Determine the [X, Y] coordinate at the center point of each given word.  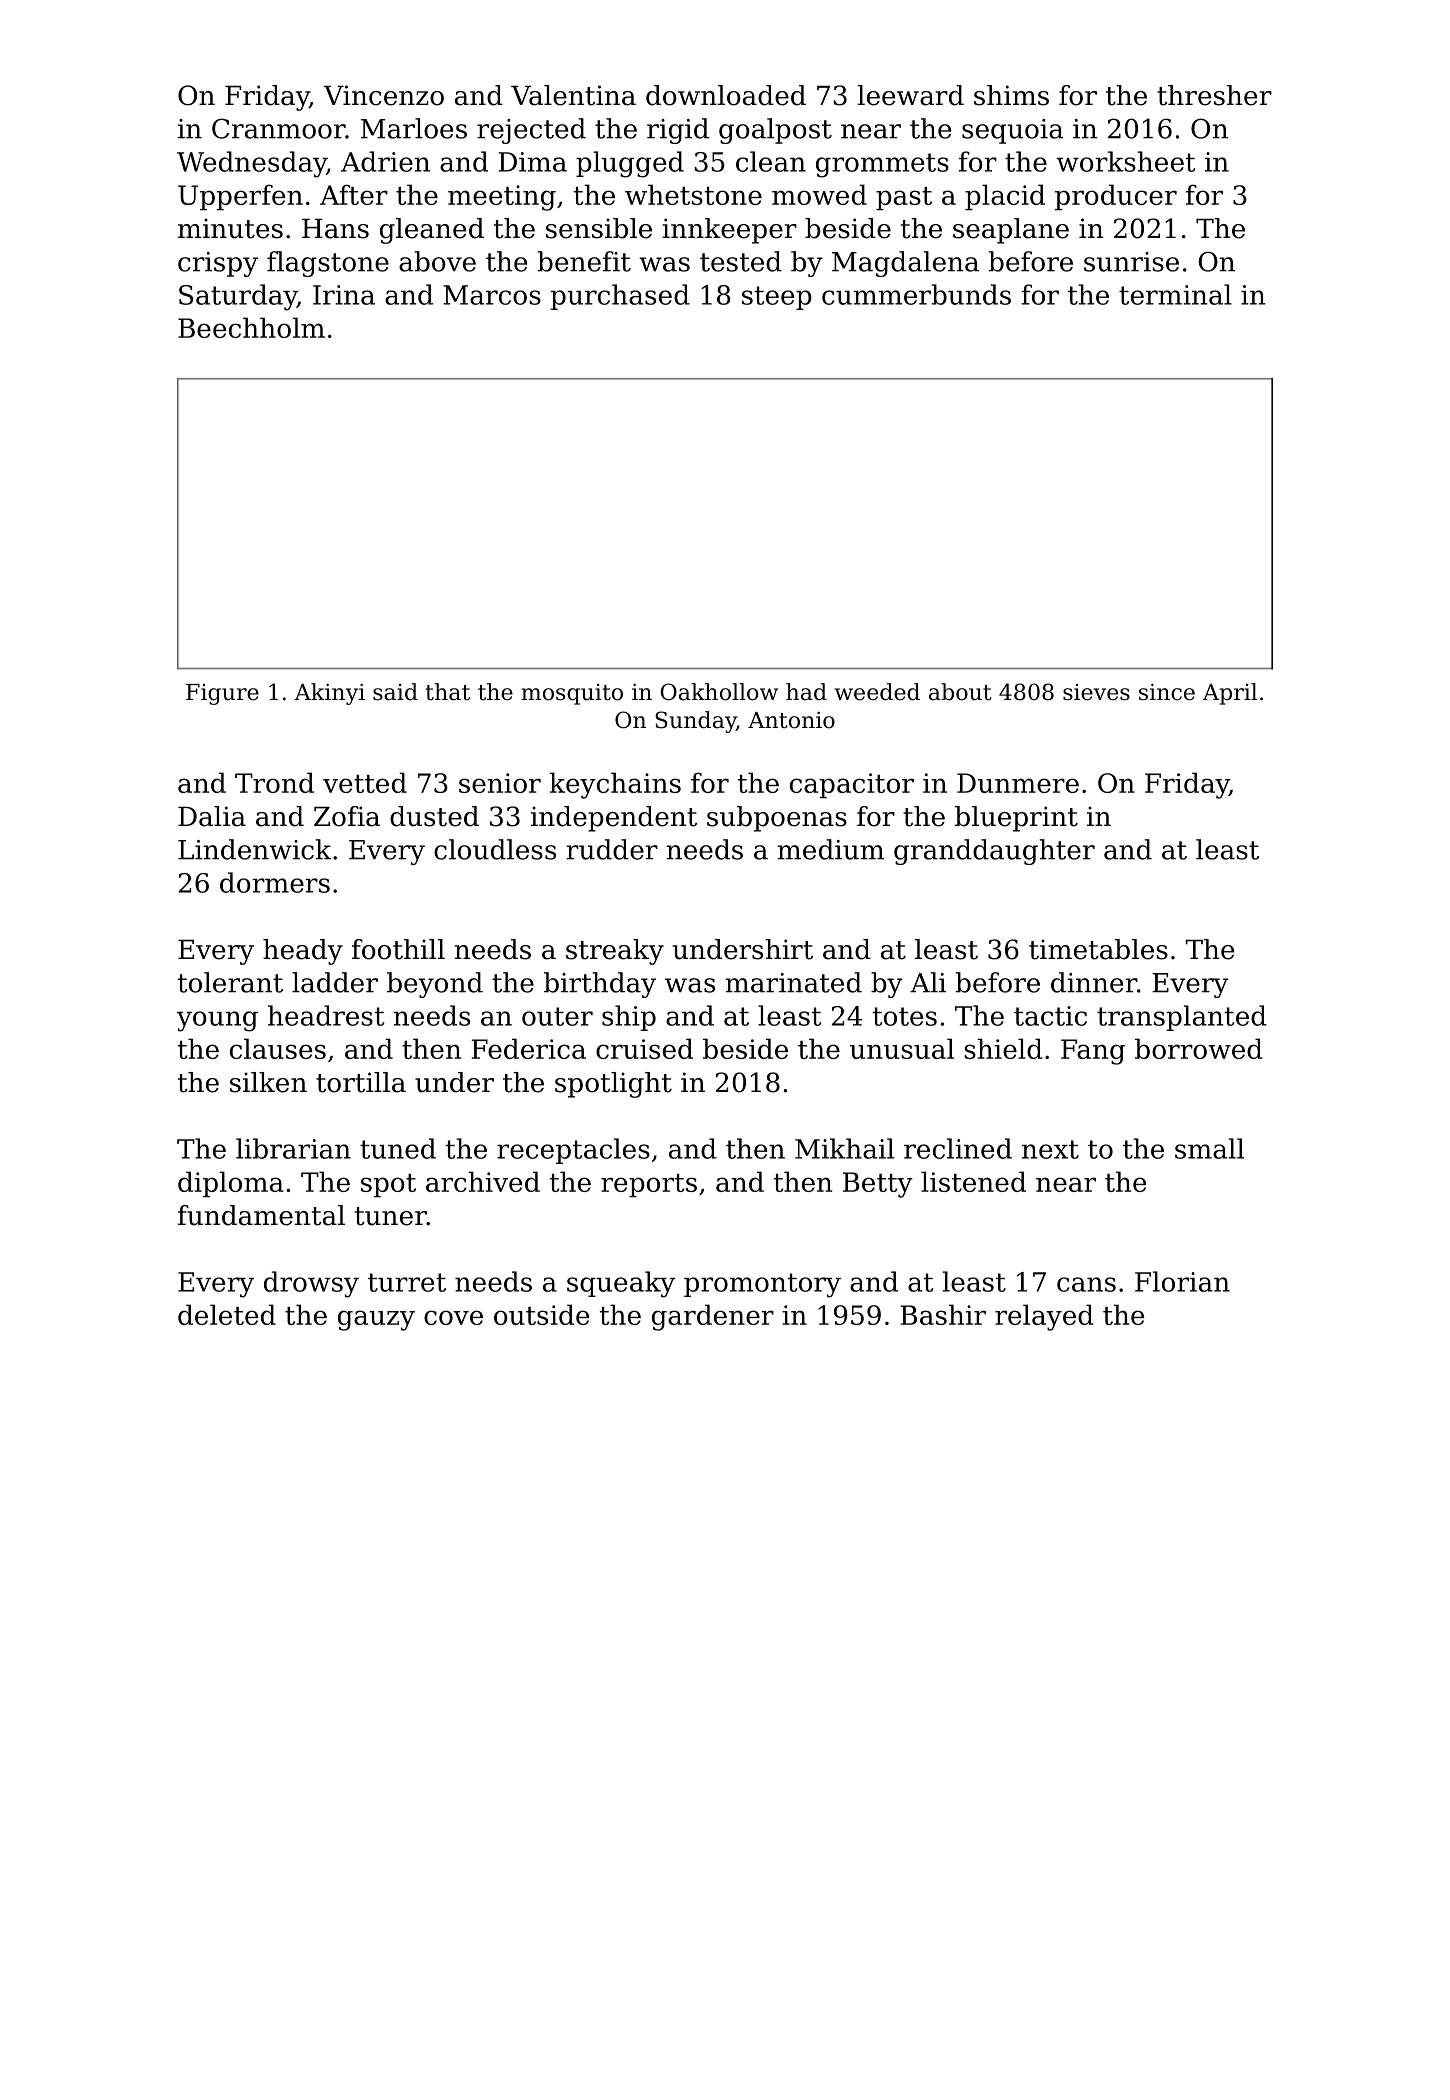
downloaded [726, 95]
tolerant [230, 982]
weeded [877, 692]
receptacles [573, 1151]
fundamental [261, 1215]
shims [1011, 95]
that [448, 692]
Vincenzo [383, 95]
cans [1086, 1284]
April [1230, 694]
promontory [762, 1285]
